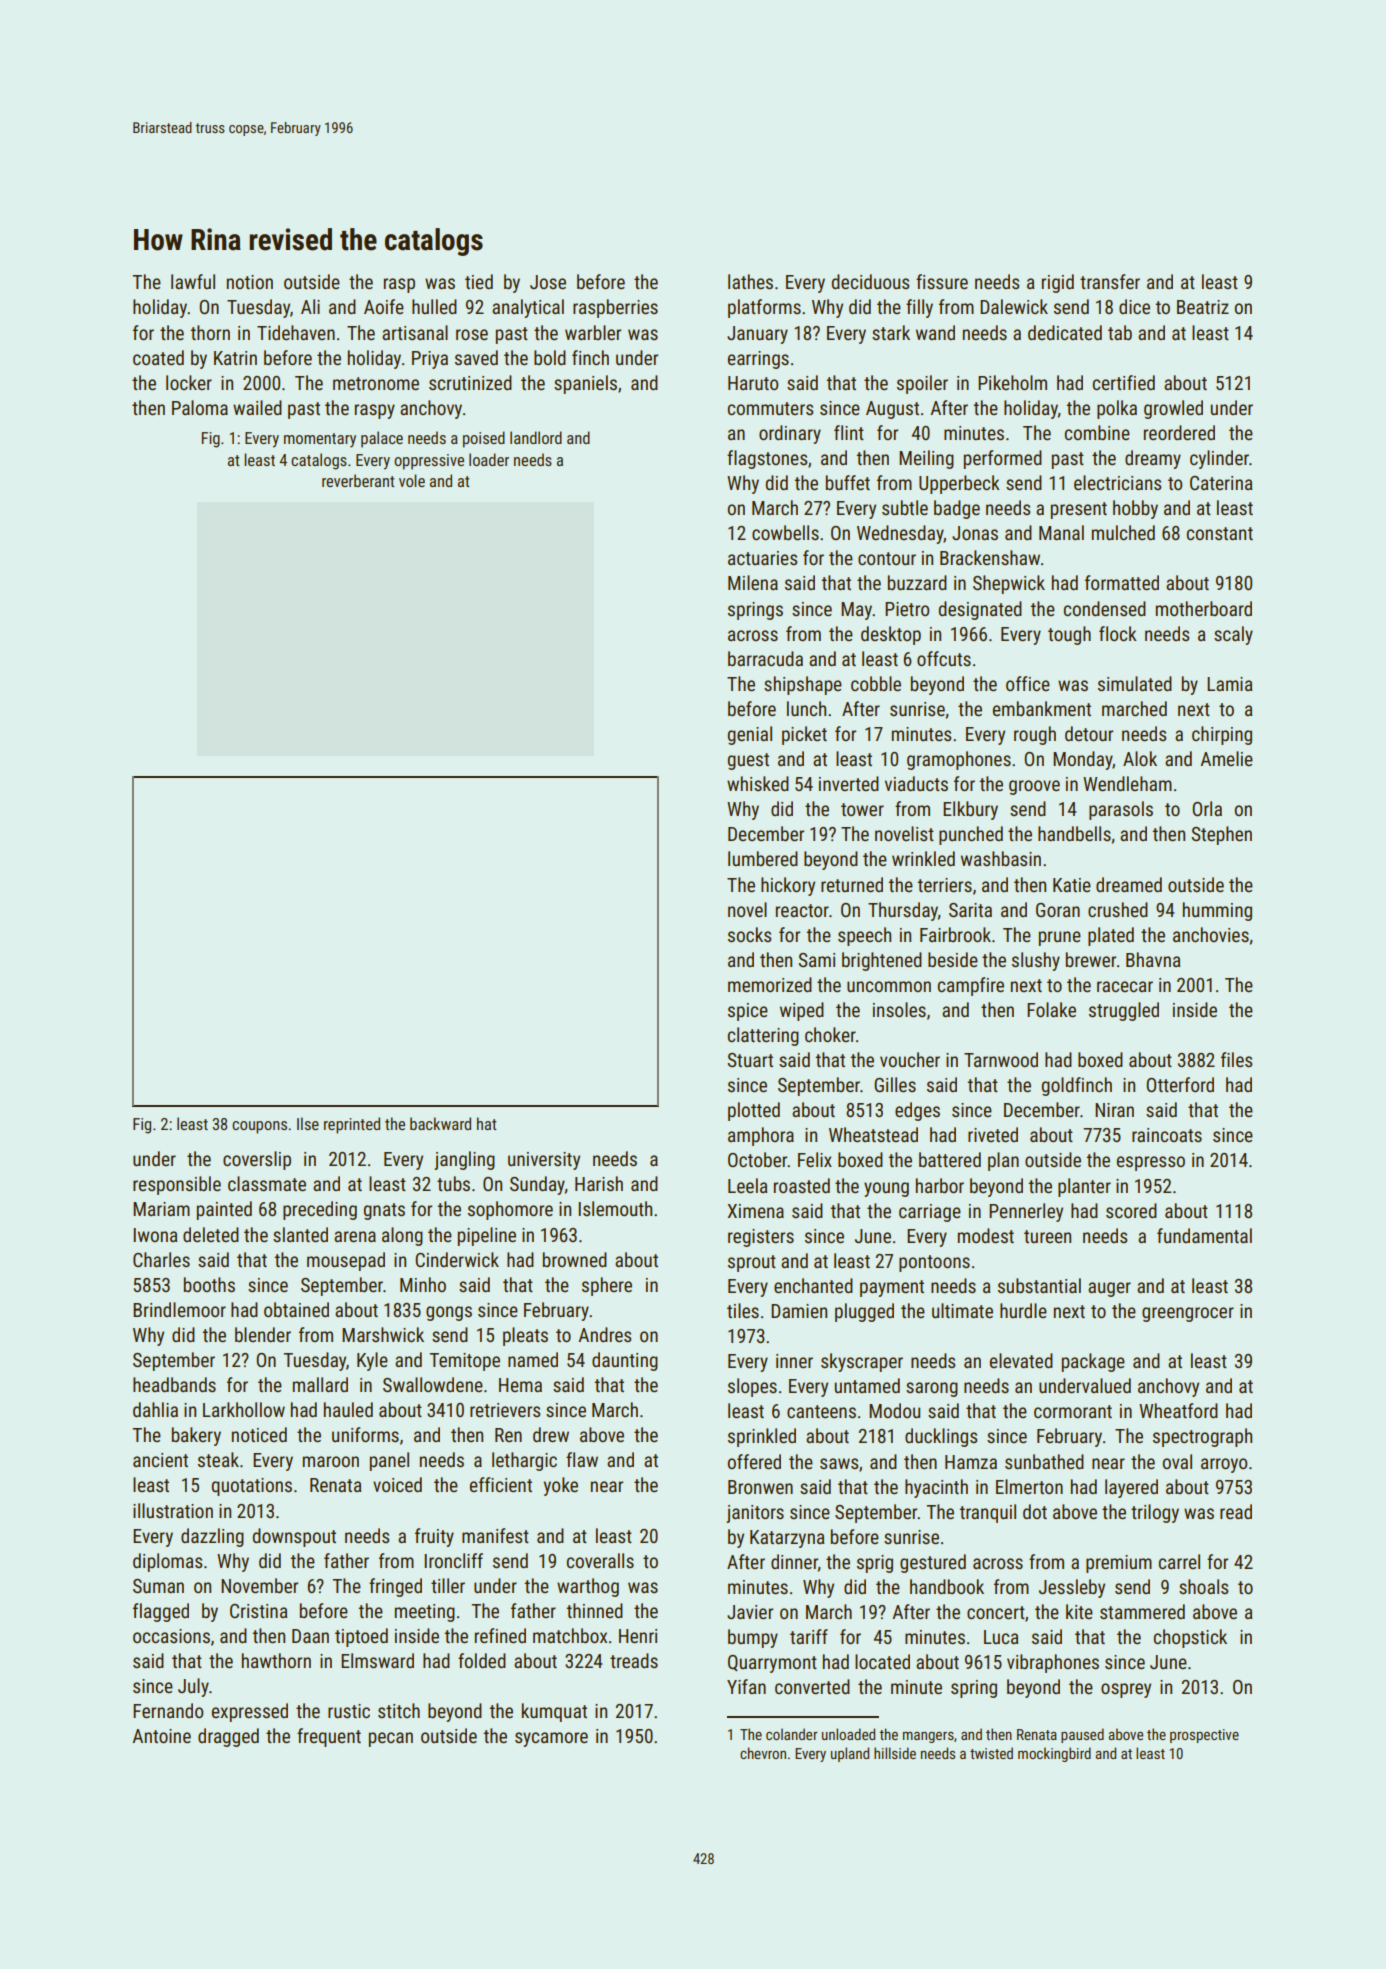 The width and height of the page is (1386, 1969). Describe the element at coordinates (548, 282) in the page. I see `Jose` at that location.
